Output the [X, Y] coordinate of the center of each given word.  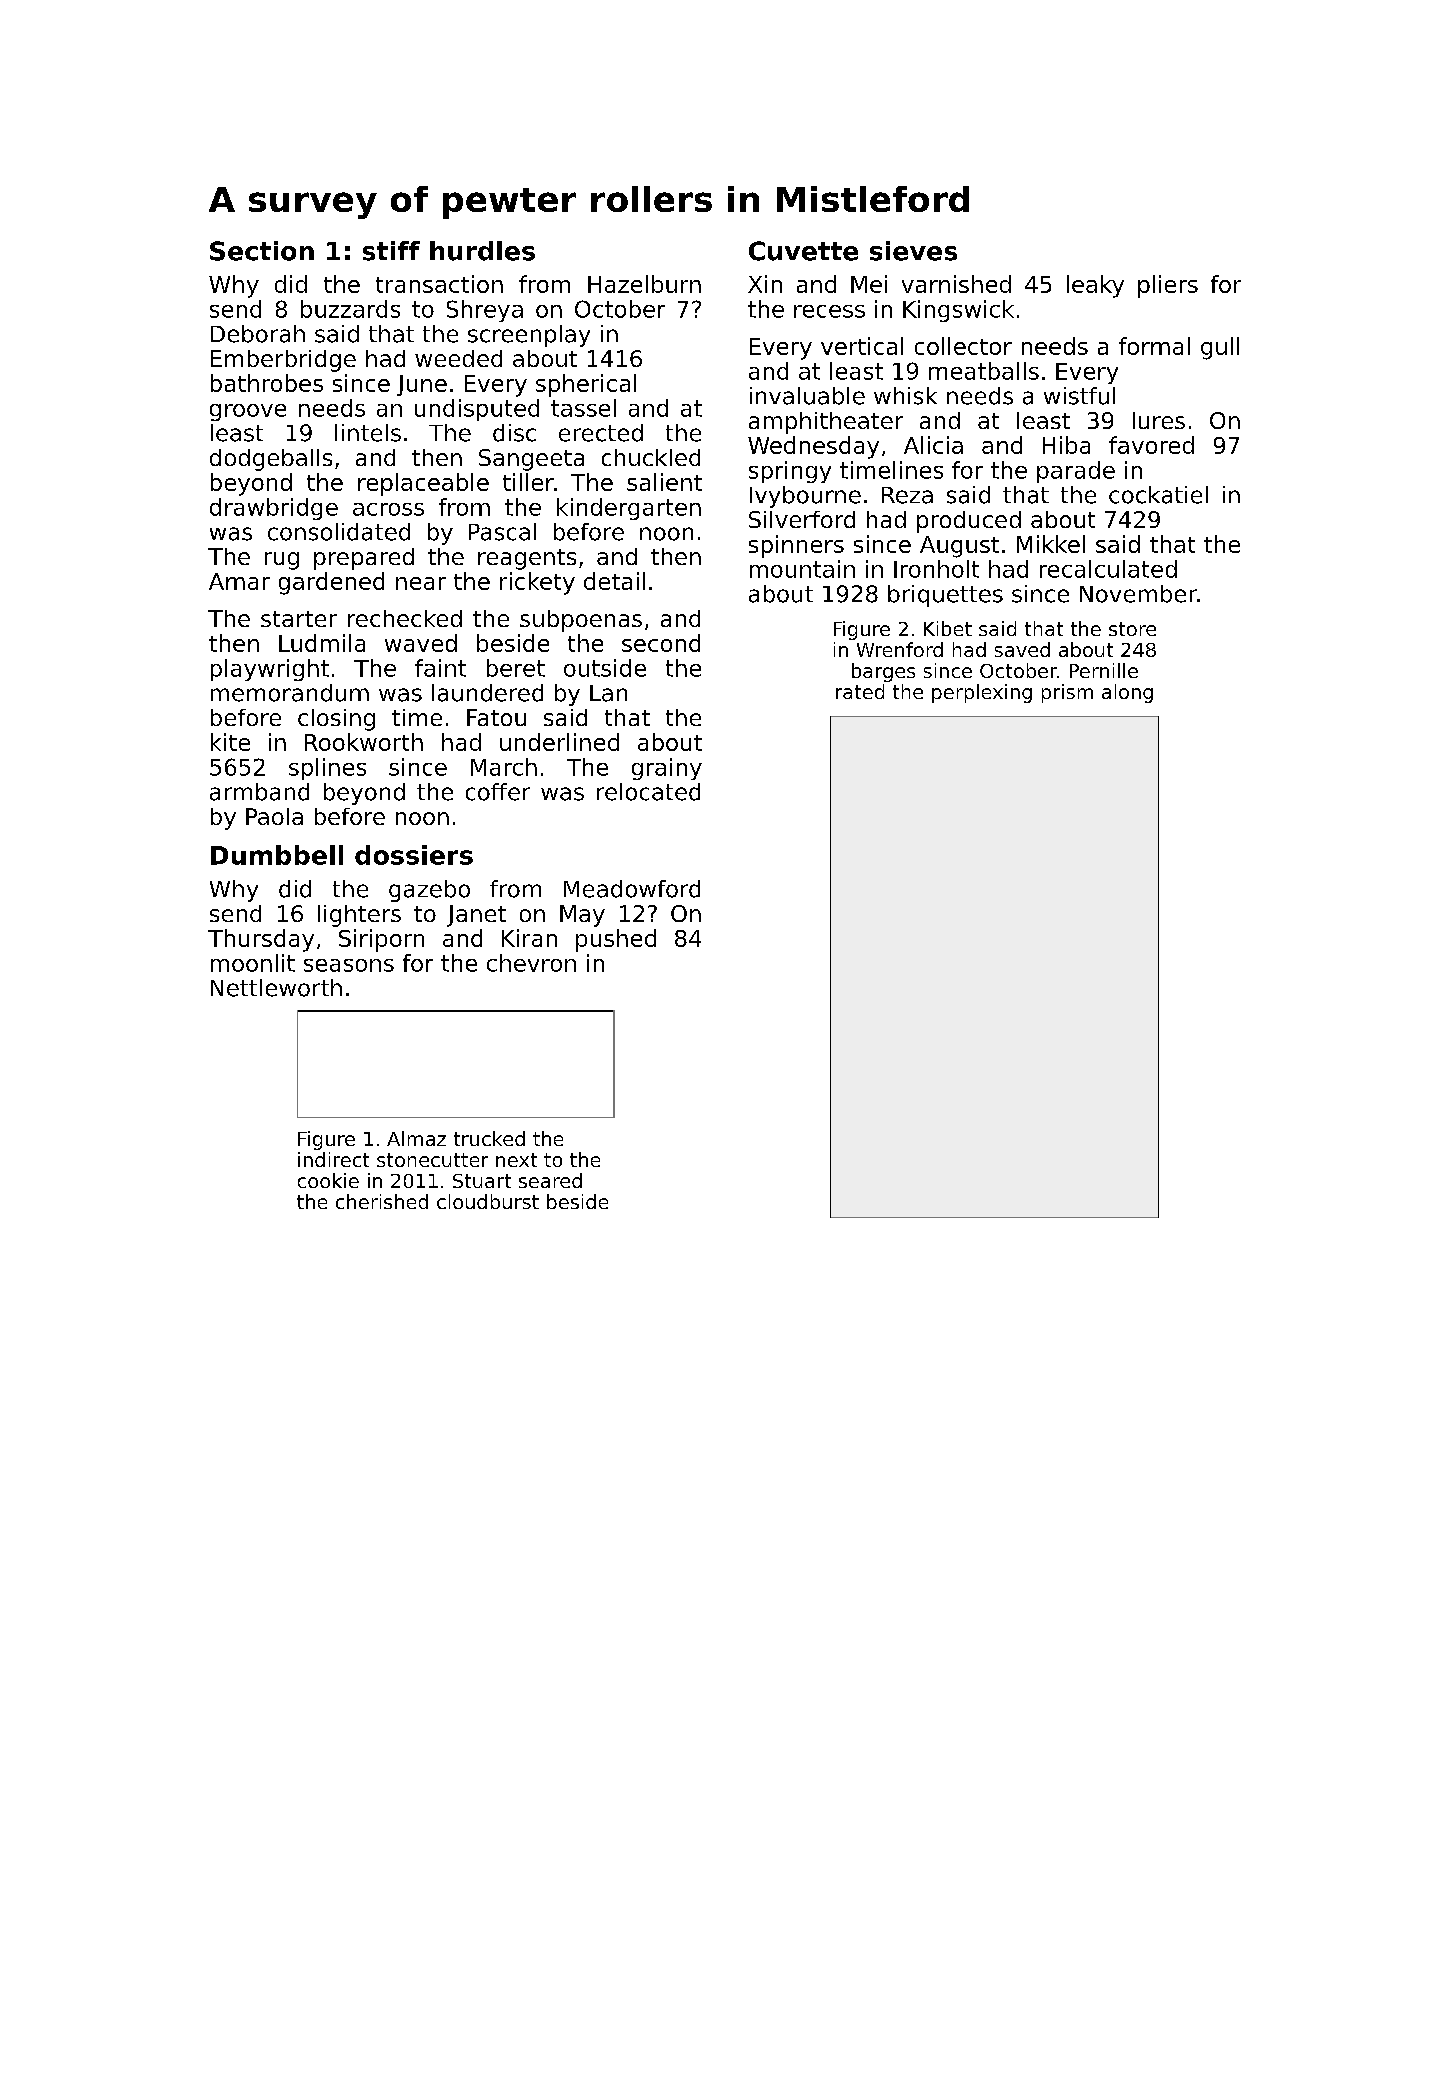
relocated [648, 792]
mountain [802, 569]
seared [550, 1180]
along [1127, 693]
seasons [349, 965]
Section [262, 251]
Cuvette [803, 251]
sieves [913, 251]
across [388, 509]
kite [230, 742]
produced [969, 522]
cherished [382, 1201]
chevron [531, 963]
